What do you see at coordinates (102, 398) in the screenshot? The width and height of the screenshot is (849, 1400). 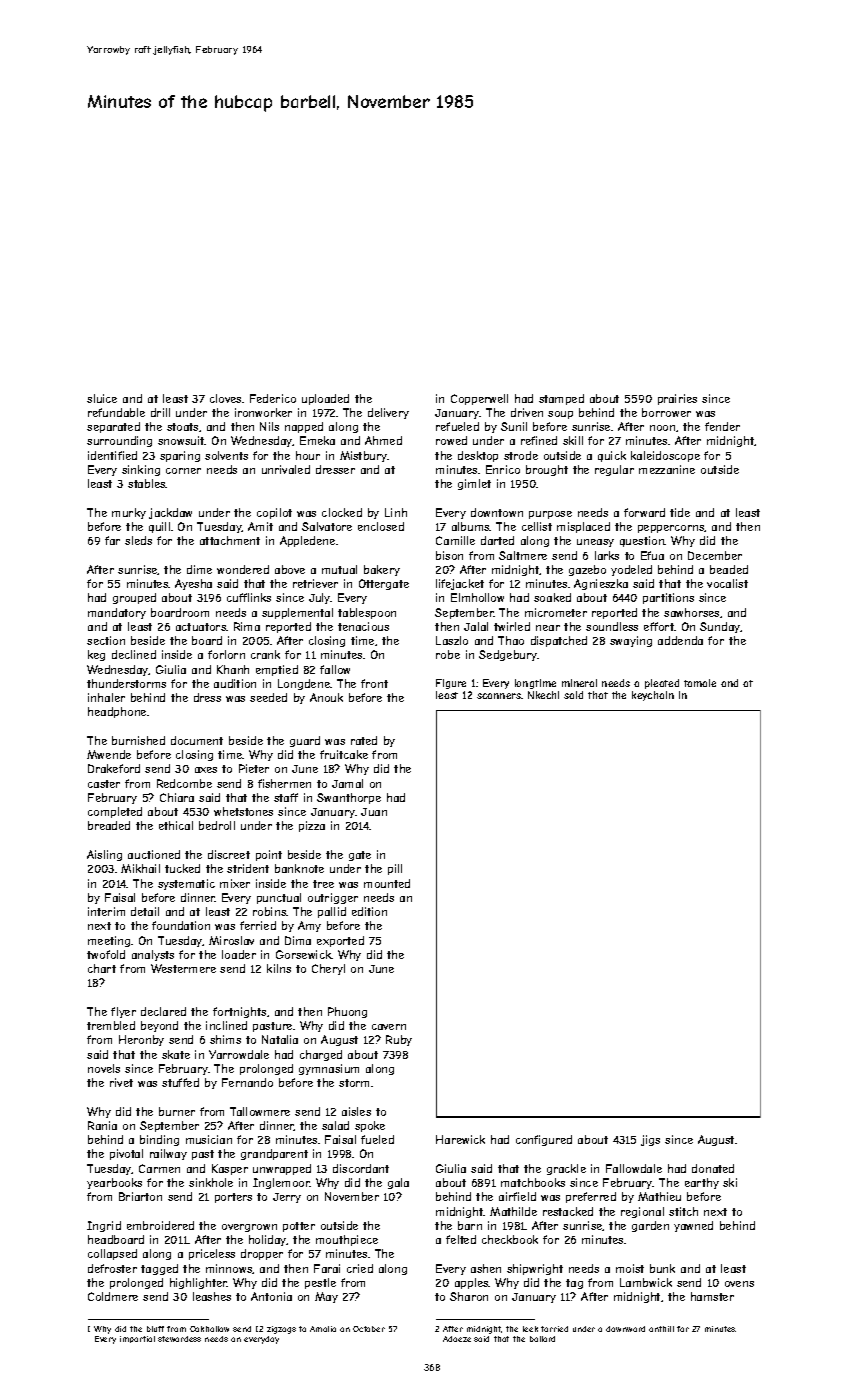 I see `sluice` at bounding box center [102, 398].
